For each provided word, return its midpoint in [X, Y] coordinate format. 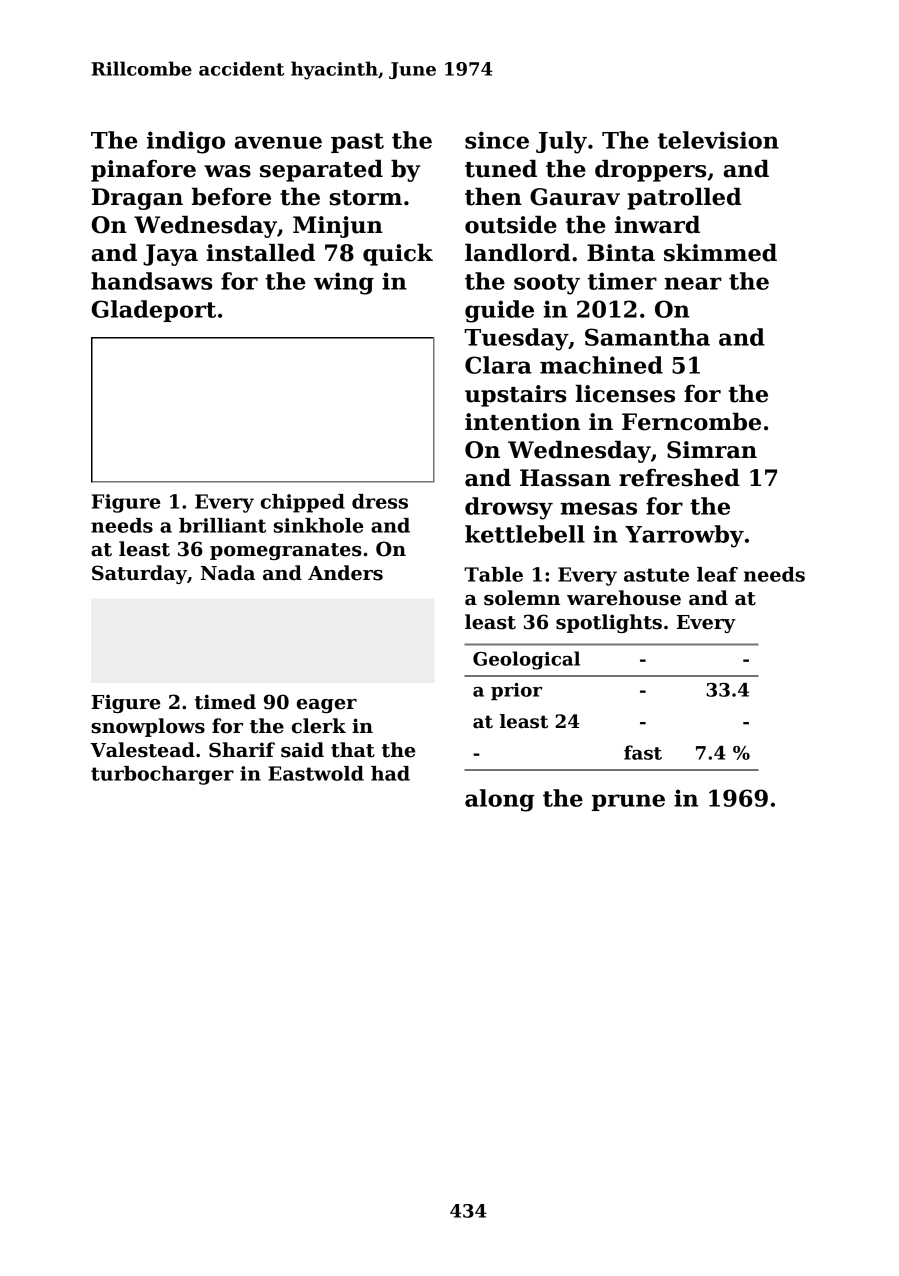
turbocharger [162, 775]
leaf [717, 574]
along [499, 800]
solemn [522, 598]
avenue [278, 142]
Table [493, 574]
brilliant [222, 525]
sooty [547, 284]
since [497, 140]
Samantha [647, 337]
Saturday [139, 574]
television [718, 140]
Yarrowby [684, 536]
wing [344, 283]
